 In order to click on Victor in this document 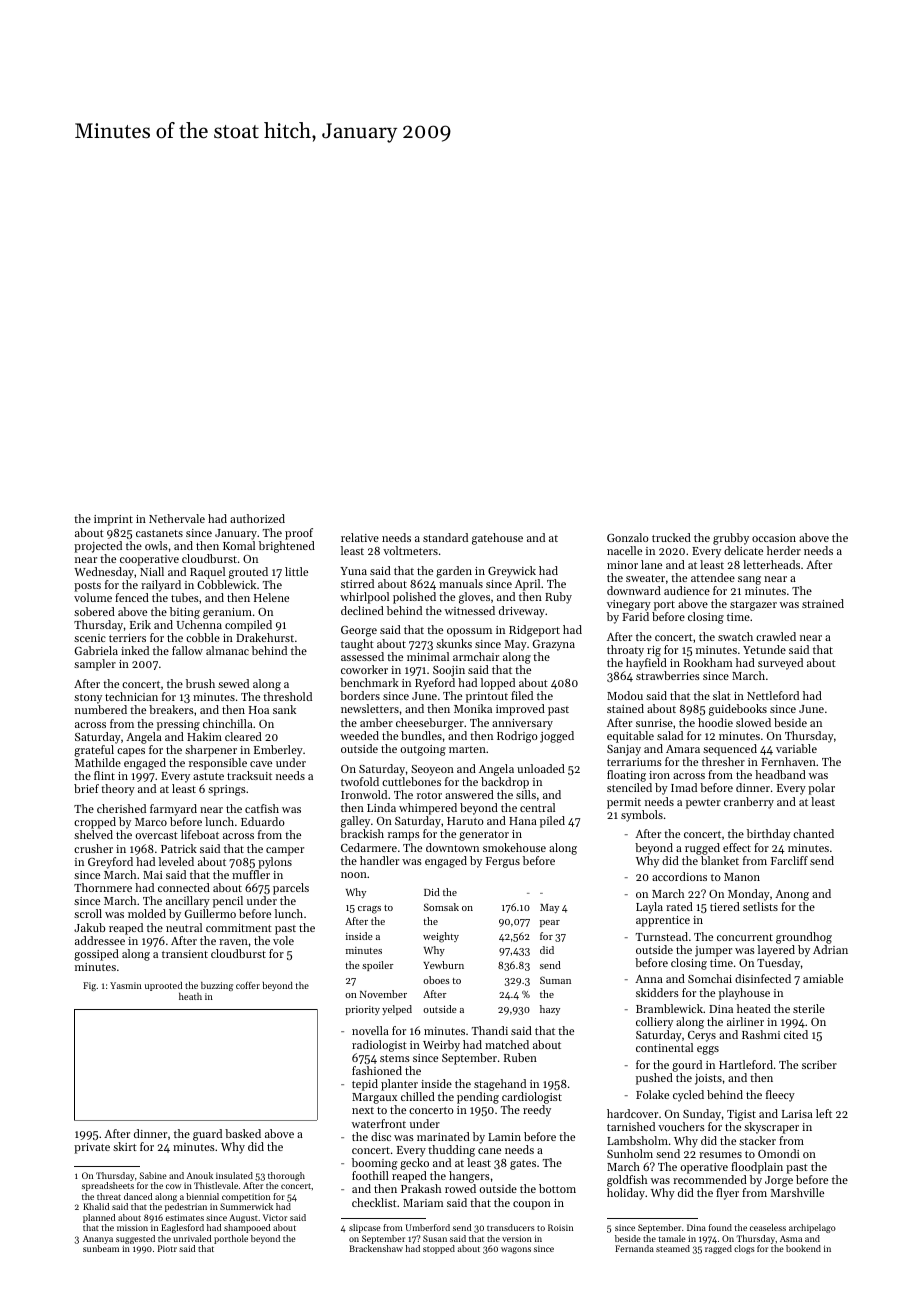, I will do `click(275, 1217)`.
